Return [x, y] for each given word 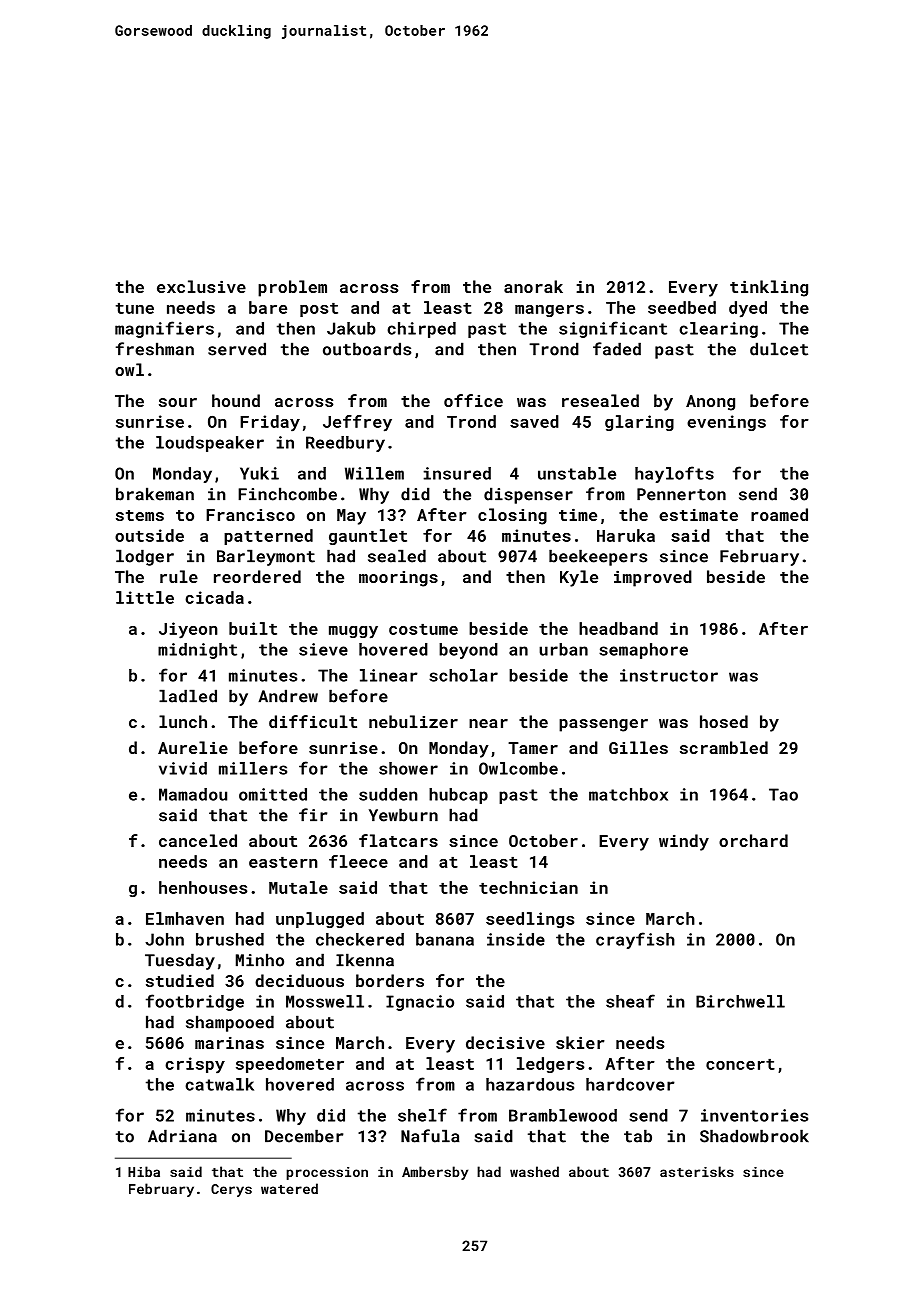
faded [617, 349]
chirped [421, 330]
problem [292, 288]
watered [289, 1188]
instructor [669, 675]
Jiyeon [188, 630]
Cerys [231, 1190]
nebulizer [413, 721]
